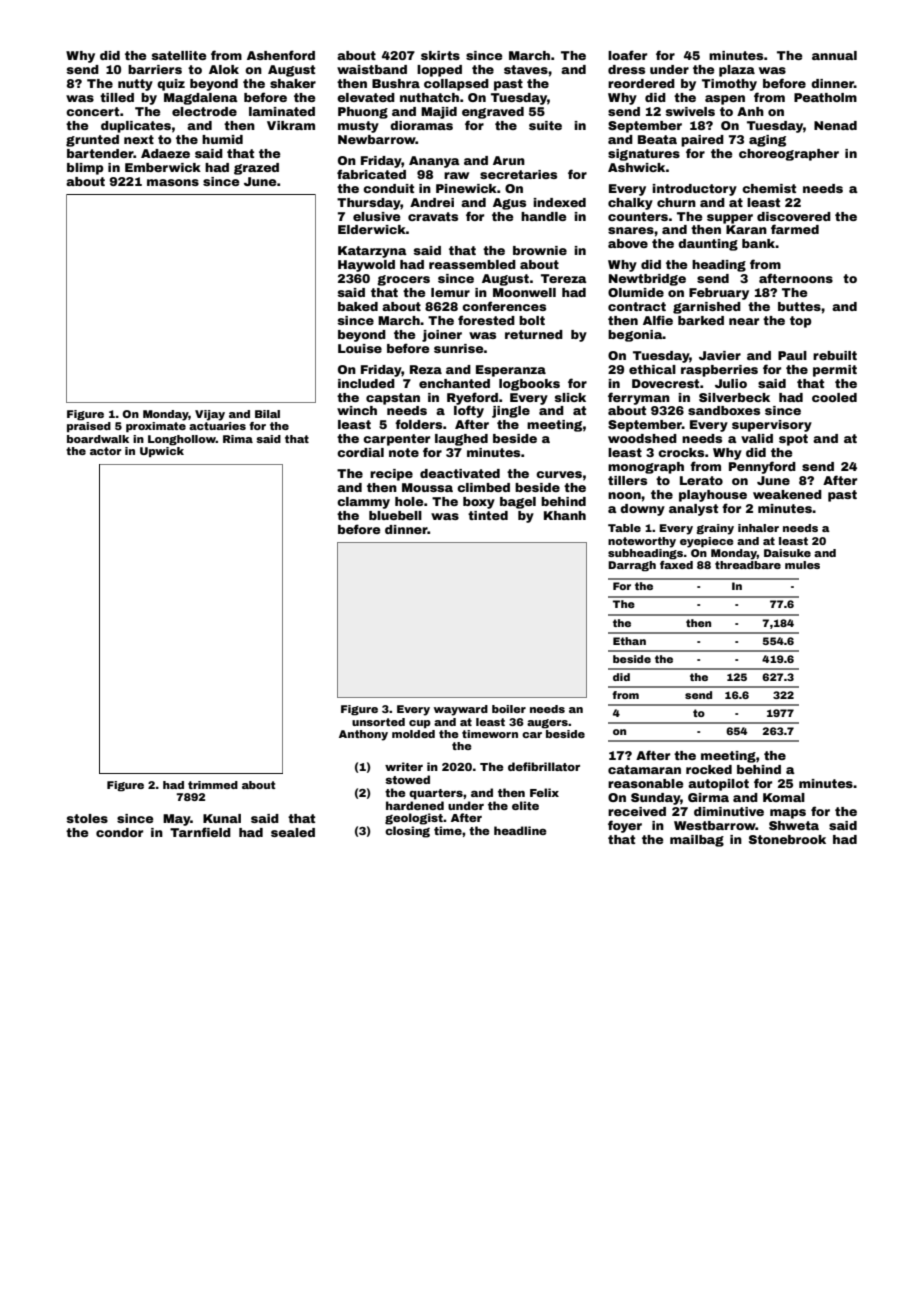  I want to click on satellite, so click(179, 55).
